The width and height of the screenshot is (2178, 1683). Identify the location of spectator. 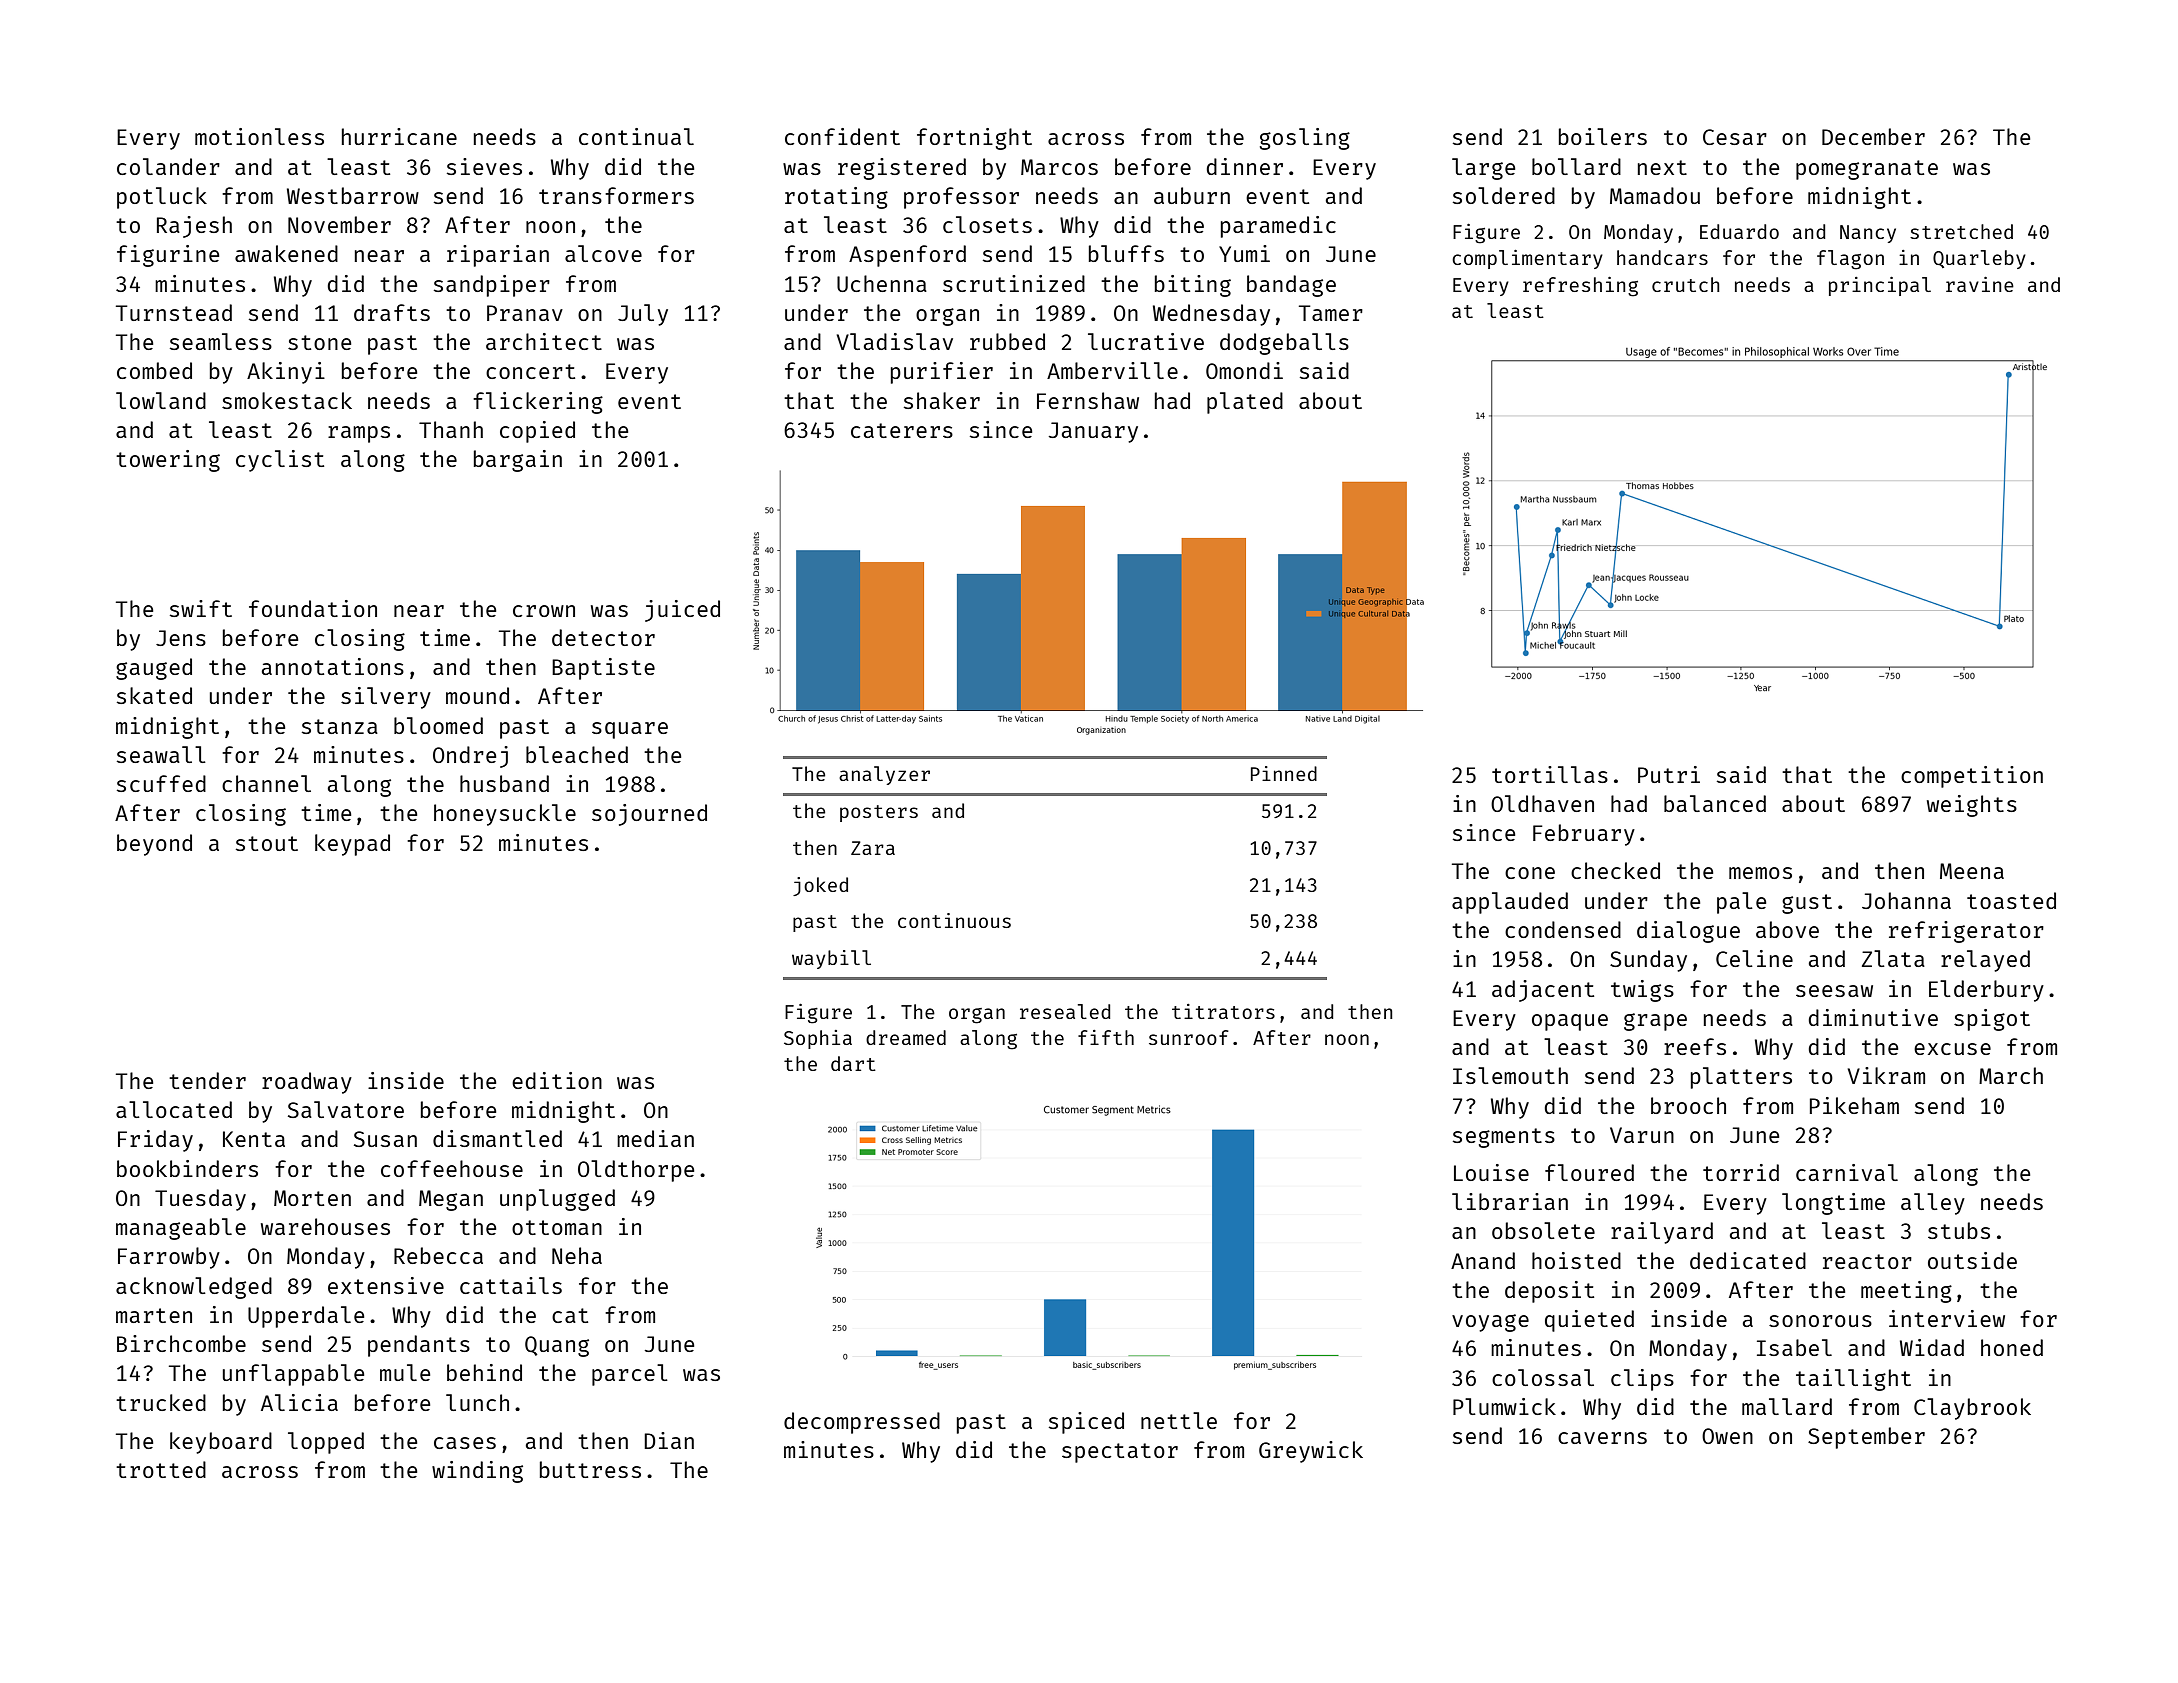
(1120, 1453).
